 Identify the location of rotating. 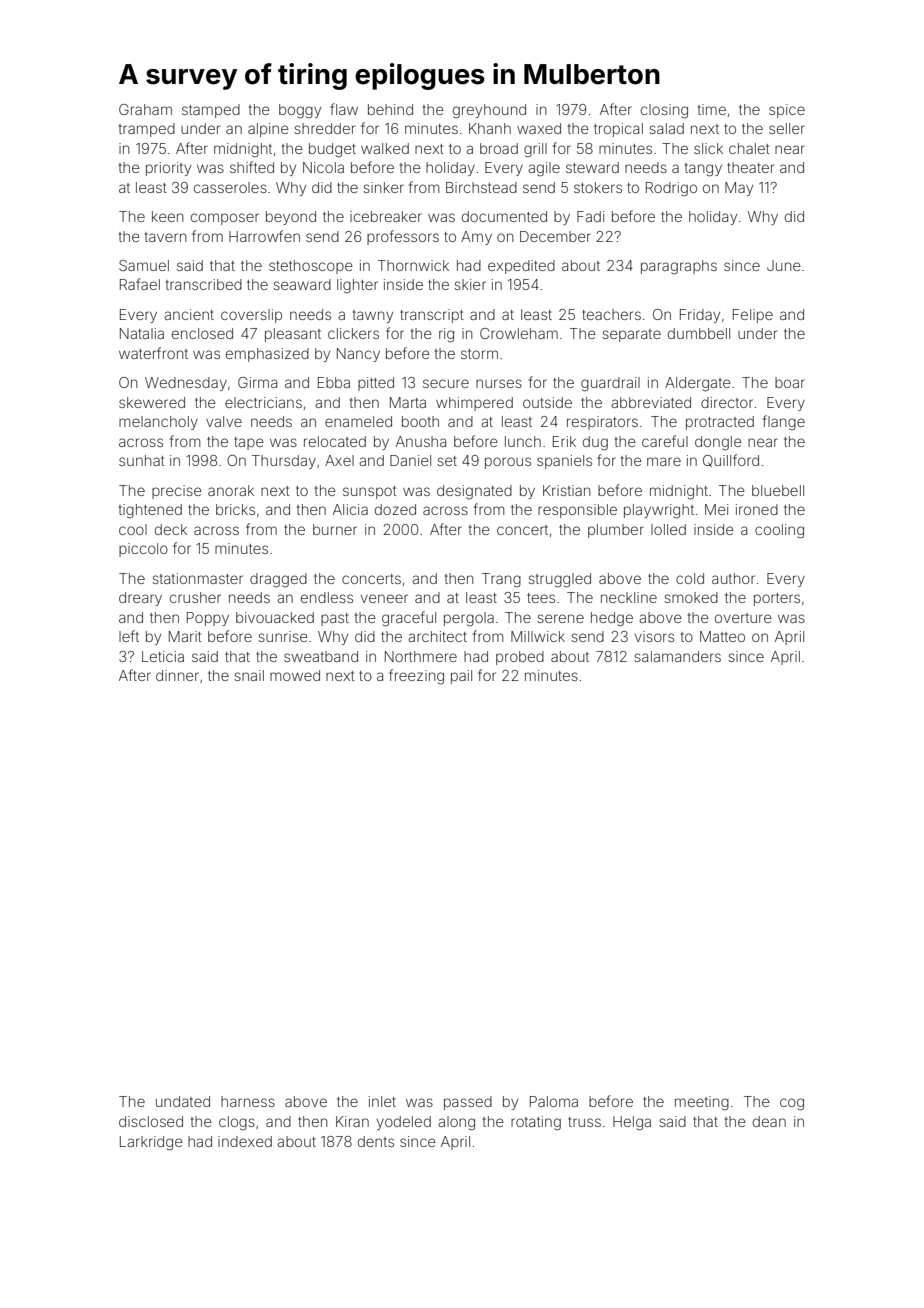
(536, 1123).
